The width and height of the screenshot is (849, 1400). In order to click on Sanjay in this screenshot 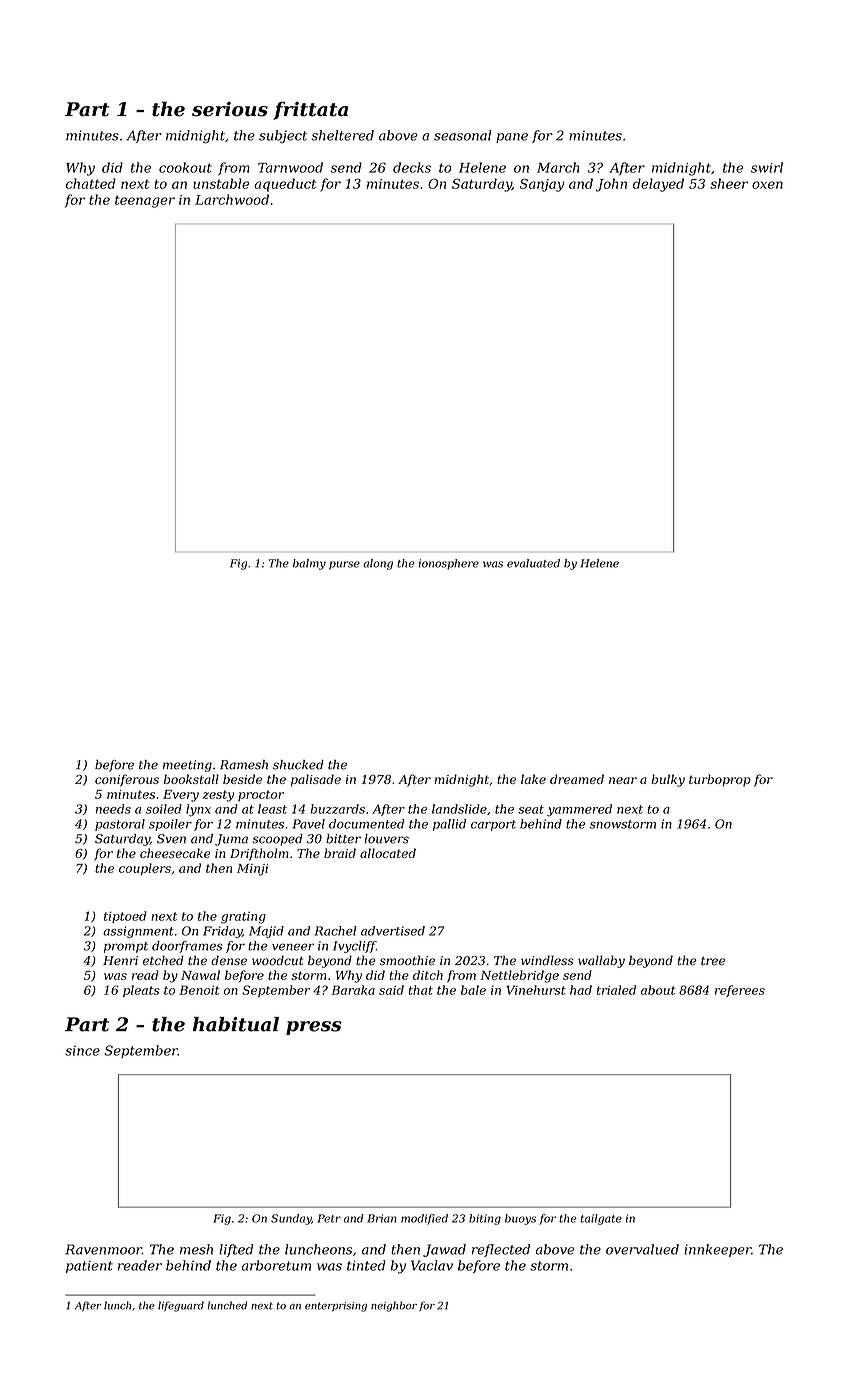, I will do `click(542, 185)`.
